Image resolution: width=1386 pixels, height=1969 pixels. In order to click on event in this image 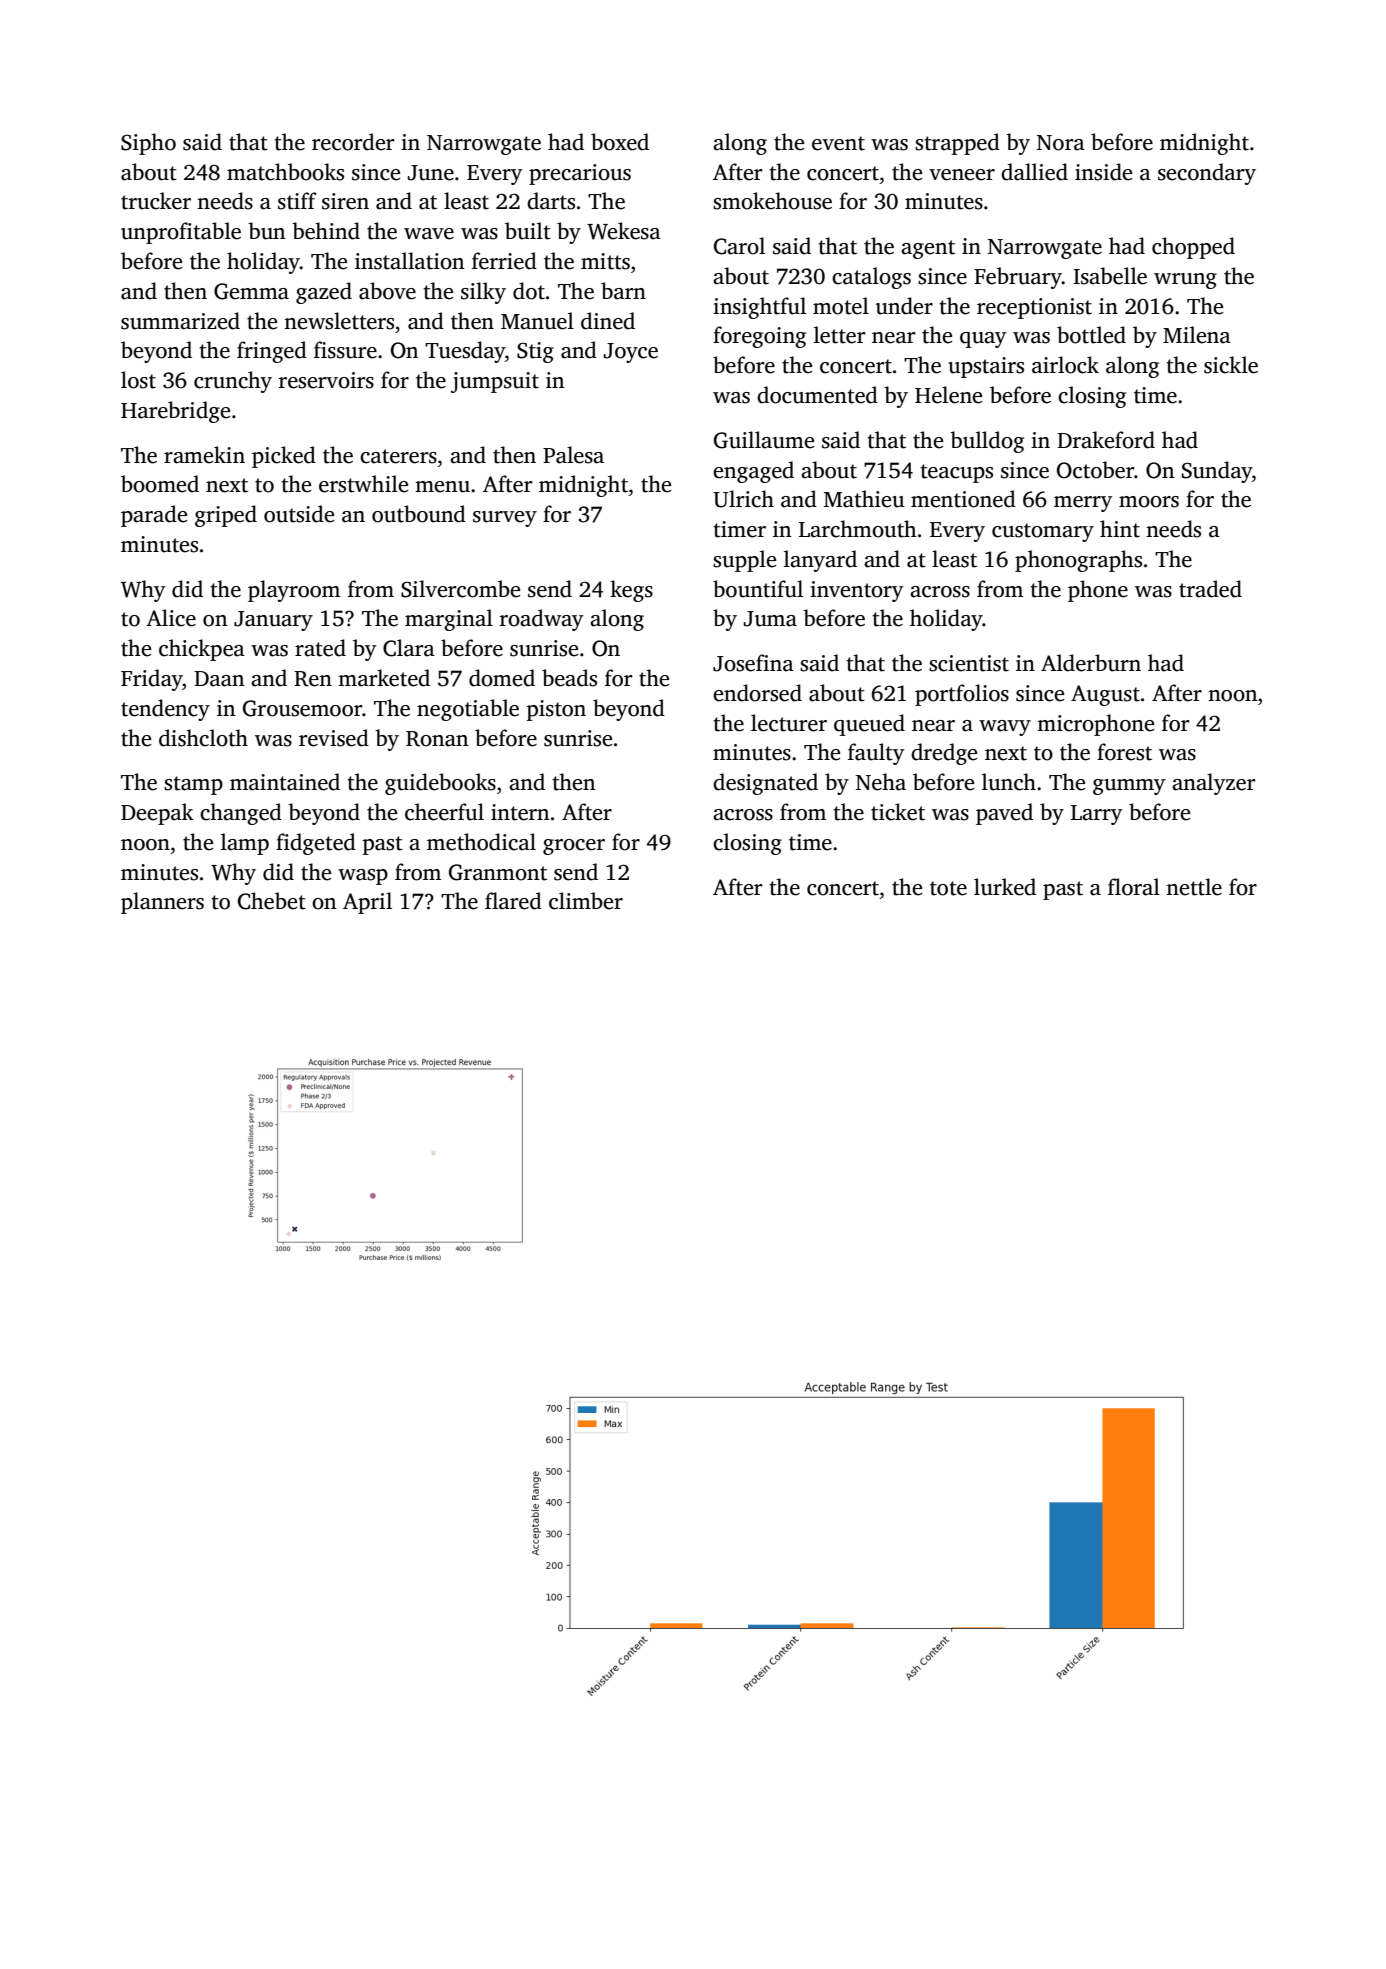, I will do `click(838, 143)`.
